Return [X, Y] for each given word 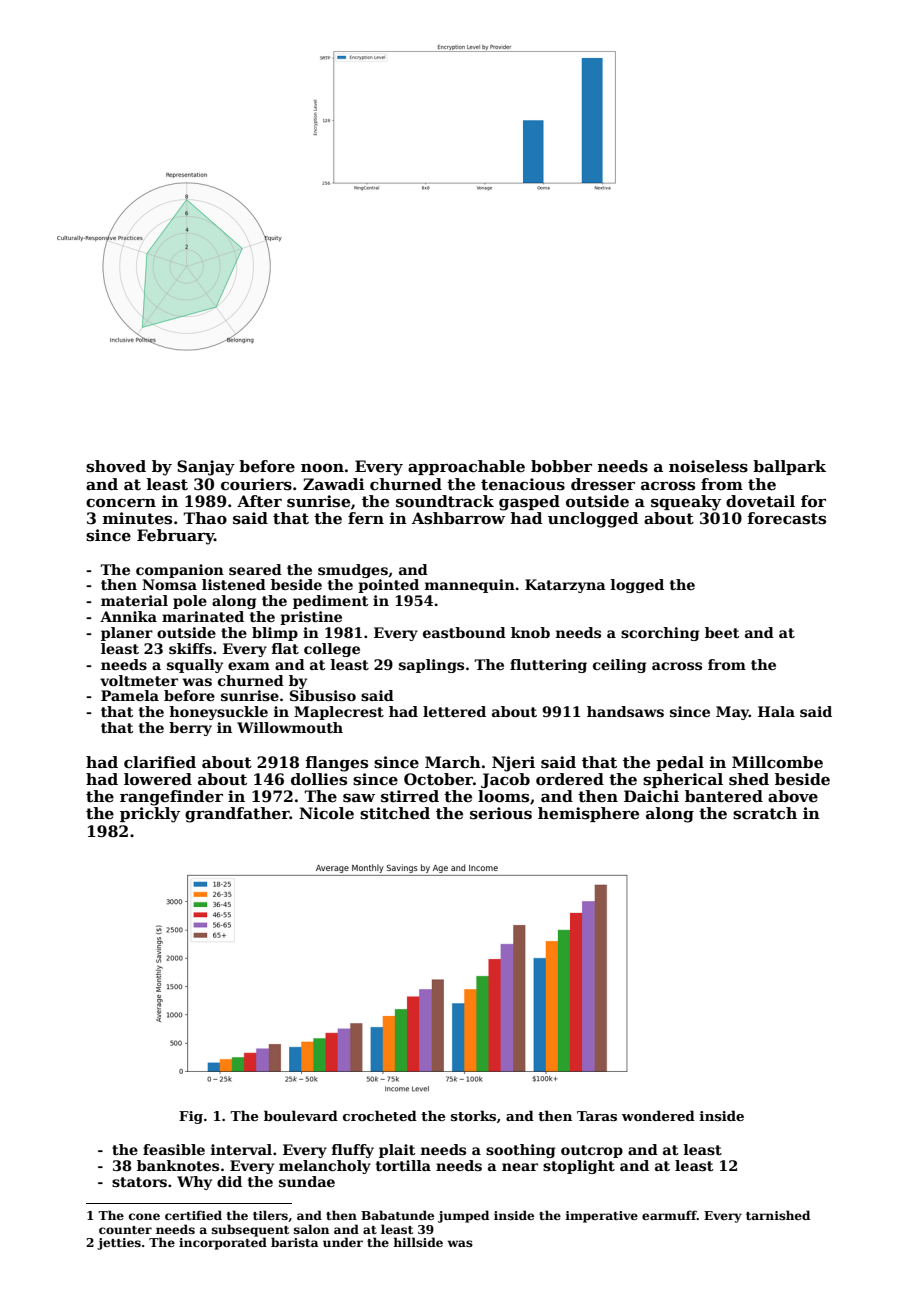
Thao [205, 518]
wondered [658, 1115]
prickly [150, 815]
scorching [660, 634]
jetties [119, 1244]
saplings [431, 666]
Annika [128, 616]
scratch [765, 813]
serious [501, 813]
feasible [174, 1149]
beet [722, 632]
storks [473, 1115]
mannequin [470, 586]
